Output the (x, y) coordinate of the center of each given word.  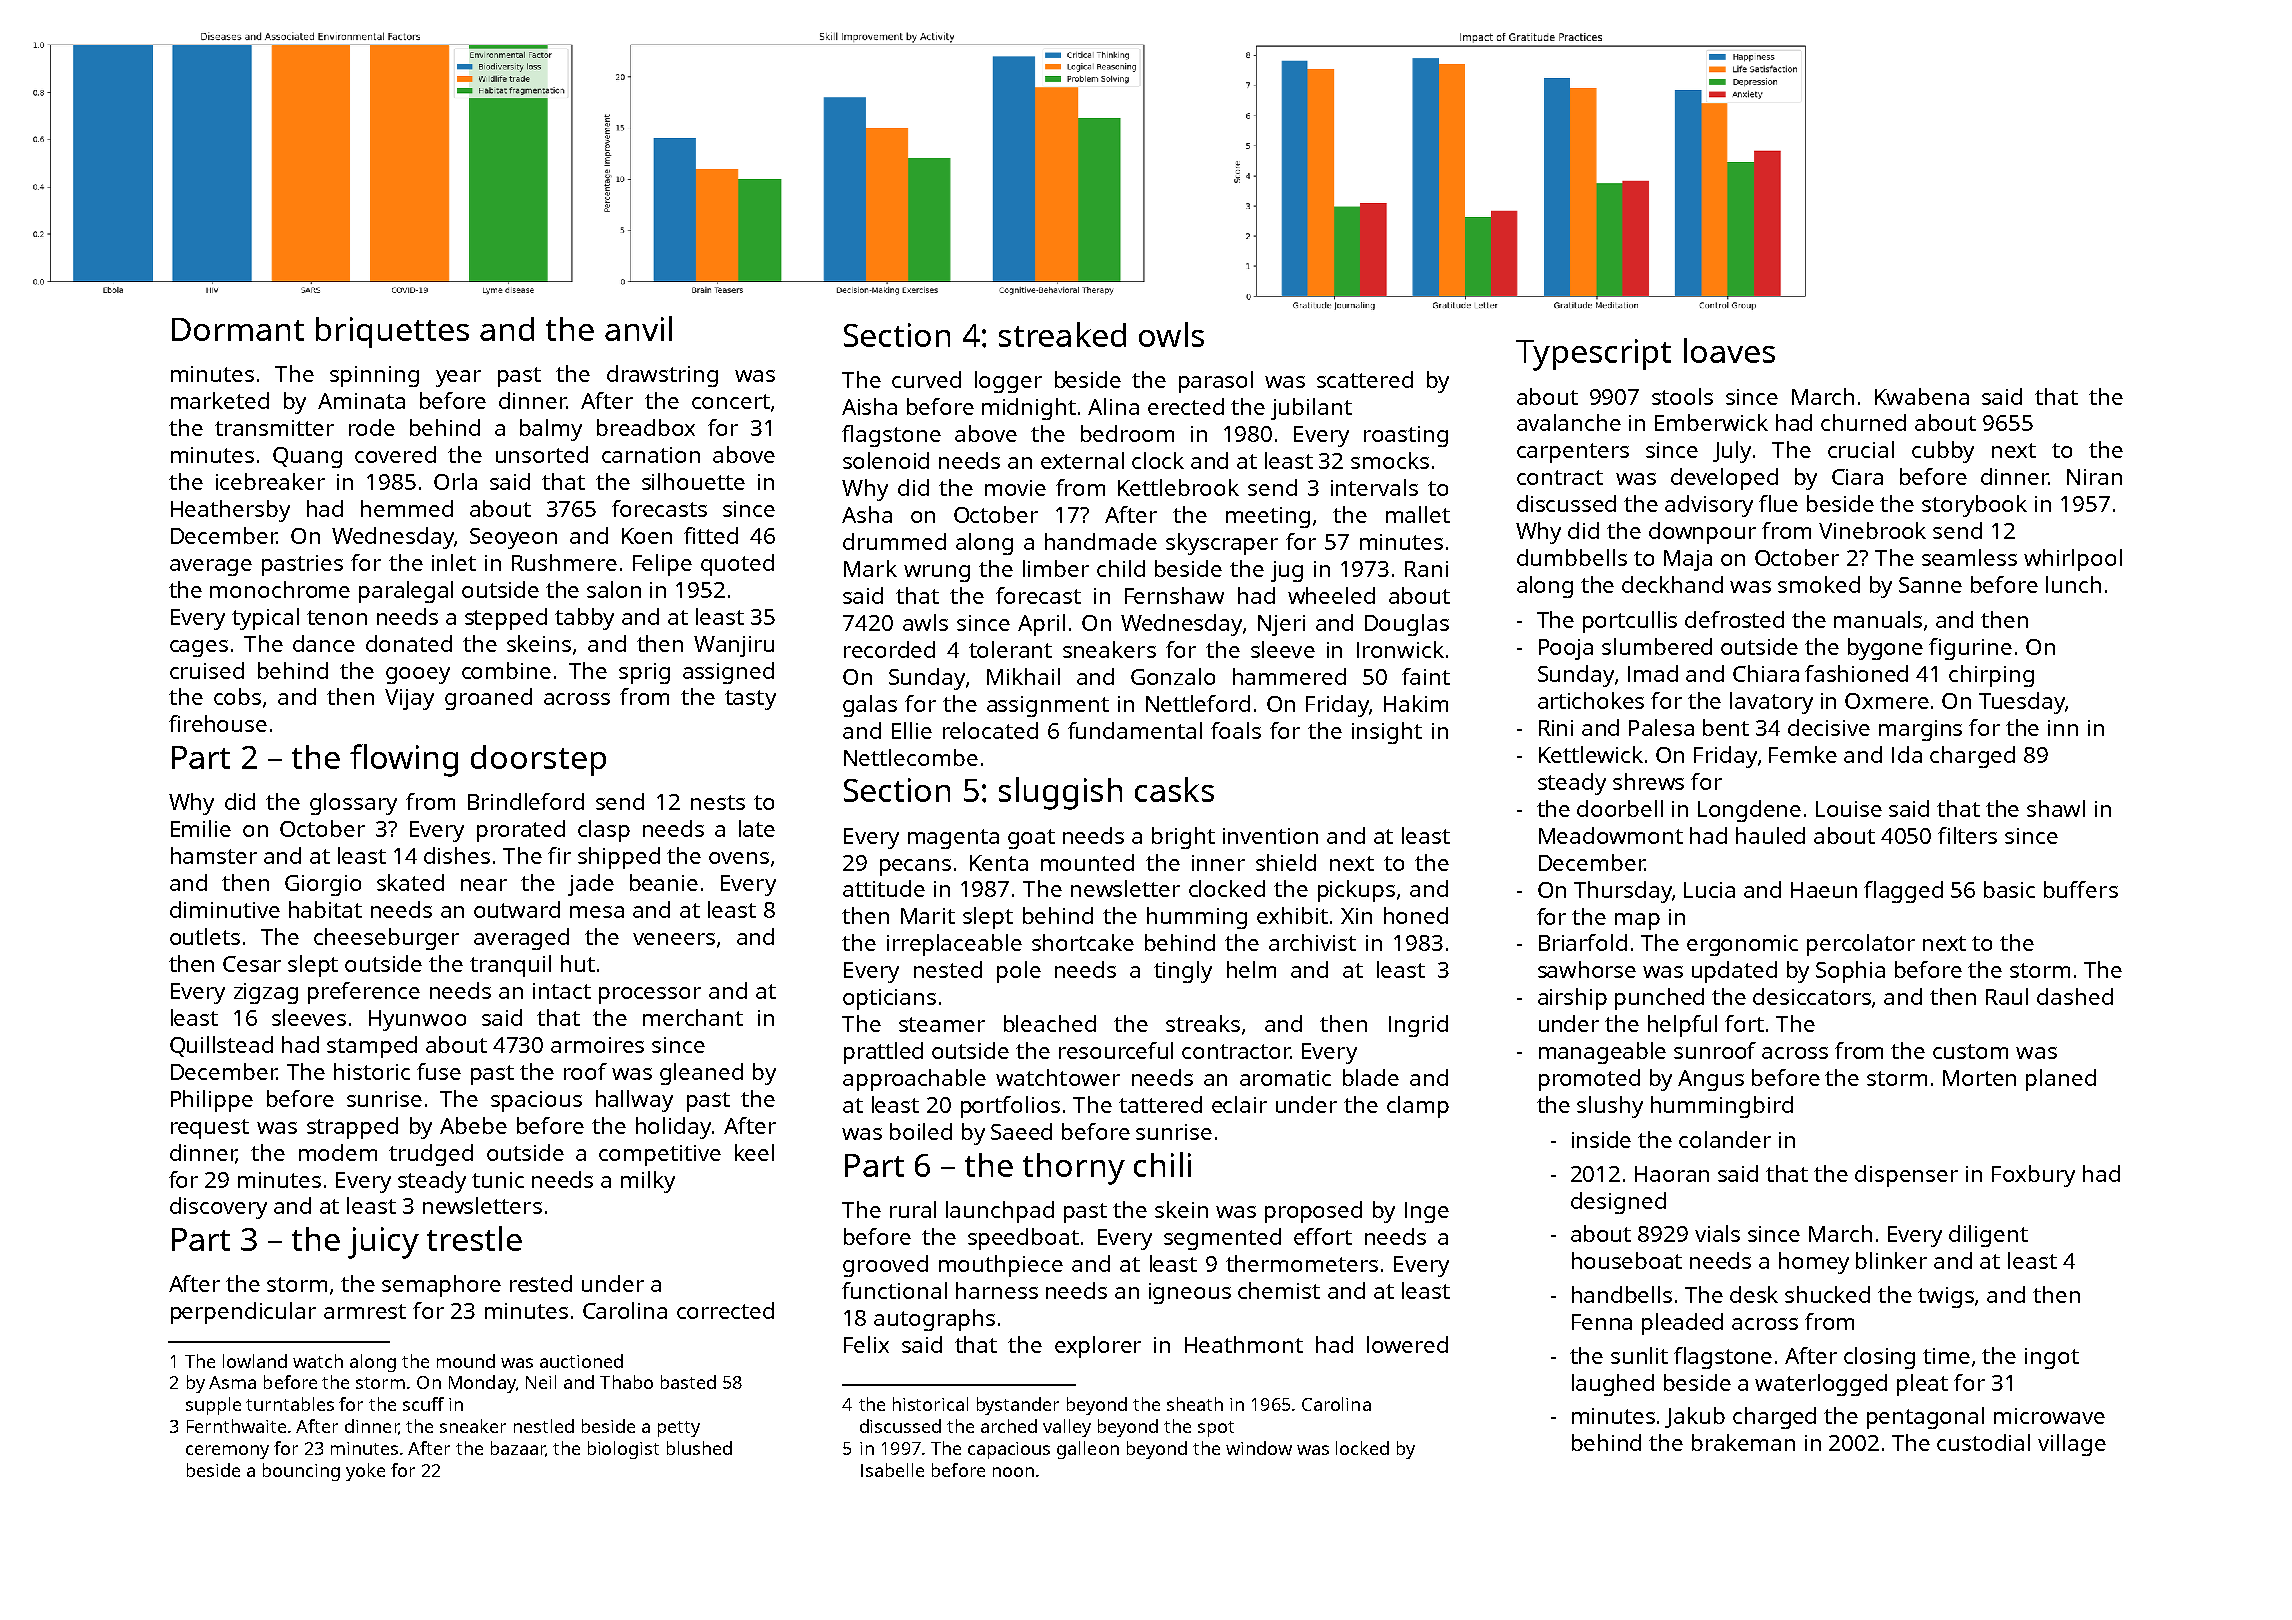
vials (1717, 1233)
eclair (1239, 1104)
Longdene (1749, 811)
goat (1031, 839)
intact (562, 991)
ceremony (227, 1452)
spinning (374, 376)
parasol (1216, 382)
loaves (1729, 350)
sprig (644, 673)
